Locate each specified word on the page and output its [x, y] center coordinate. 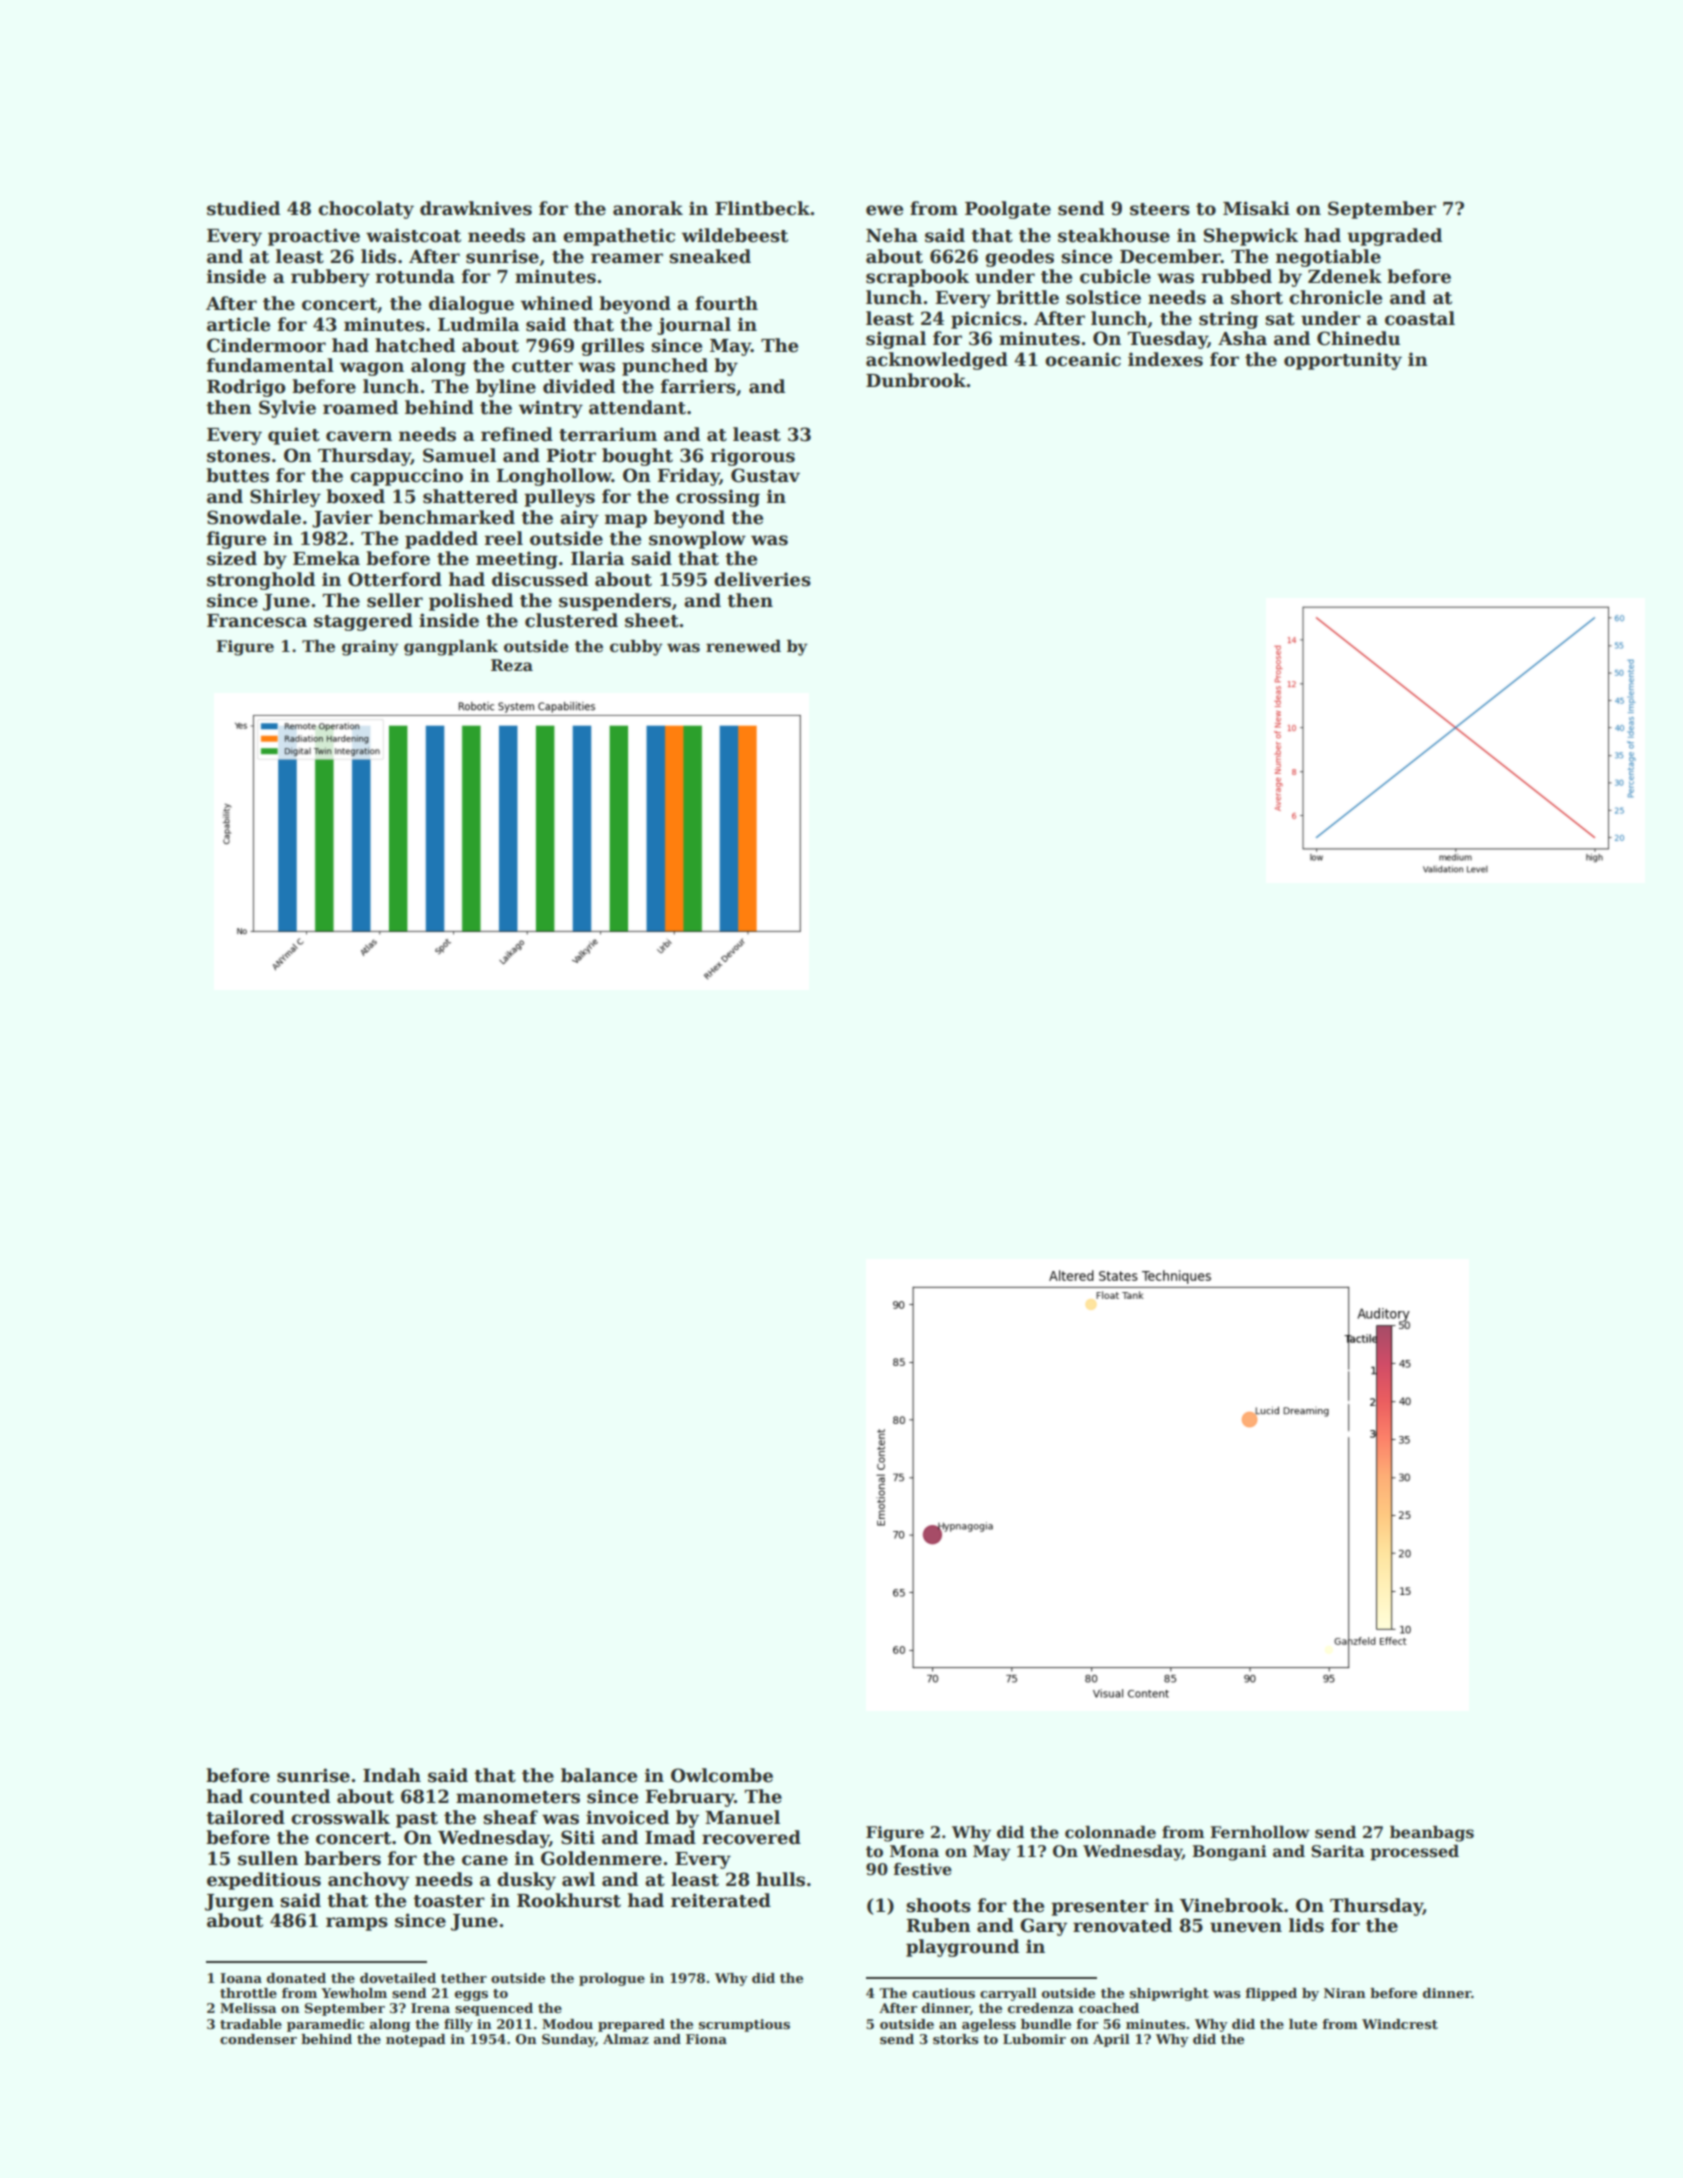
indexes [1165, 359]
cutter [542, 366]
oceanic [1083, 359]
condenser [258, 2039]
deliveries [762, 579]
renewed [743, 646]
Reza [512, 665]
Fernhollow [1260, 1832]
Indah [392, 1775]
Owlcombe [722, 1775]
